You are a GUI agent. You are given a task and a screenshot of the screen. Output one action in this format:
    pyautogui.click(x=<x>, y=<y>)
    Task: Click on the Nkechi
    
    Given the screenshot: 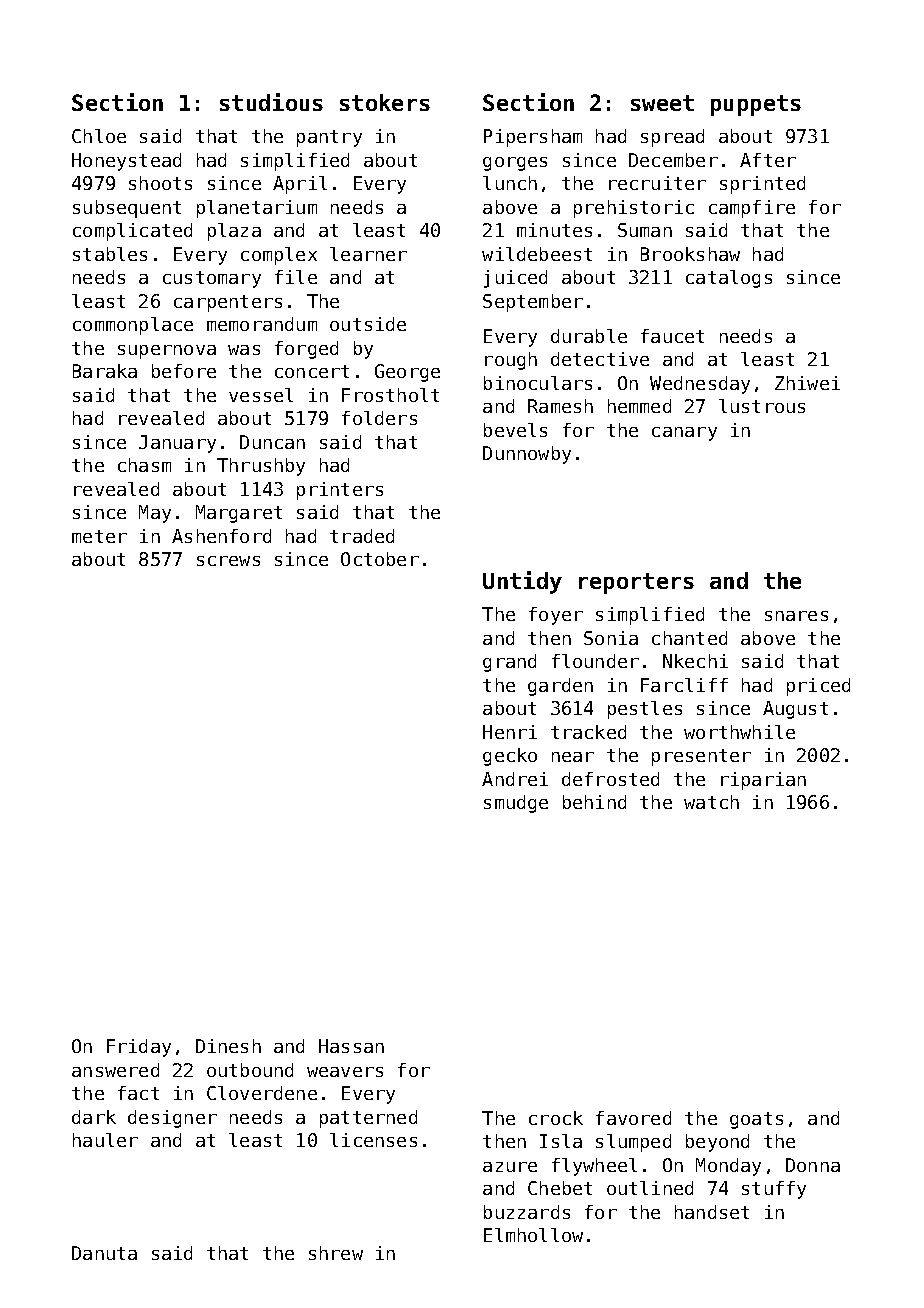 What is the action you would take?
    pyautogui.click(x=695, y=661)
